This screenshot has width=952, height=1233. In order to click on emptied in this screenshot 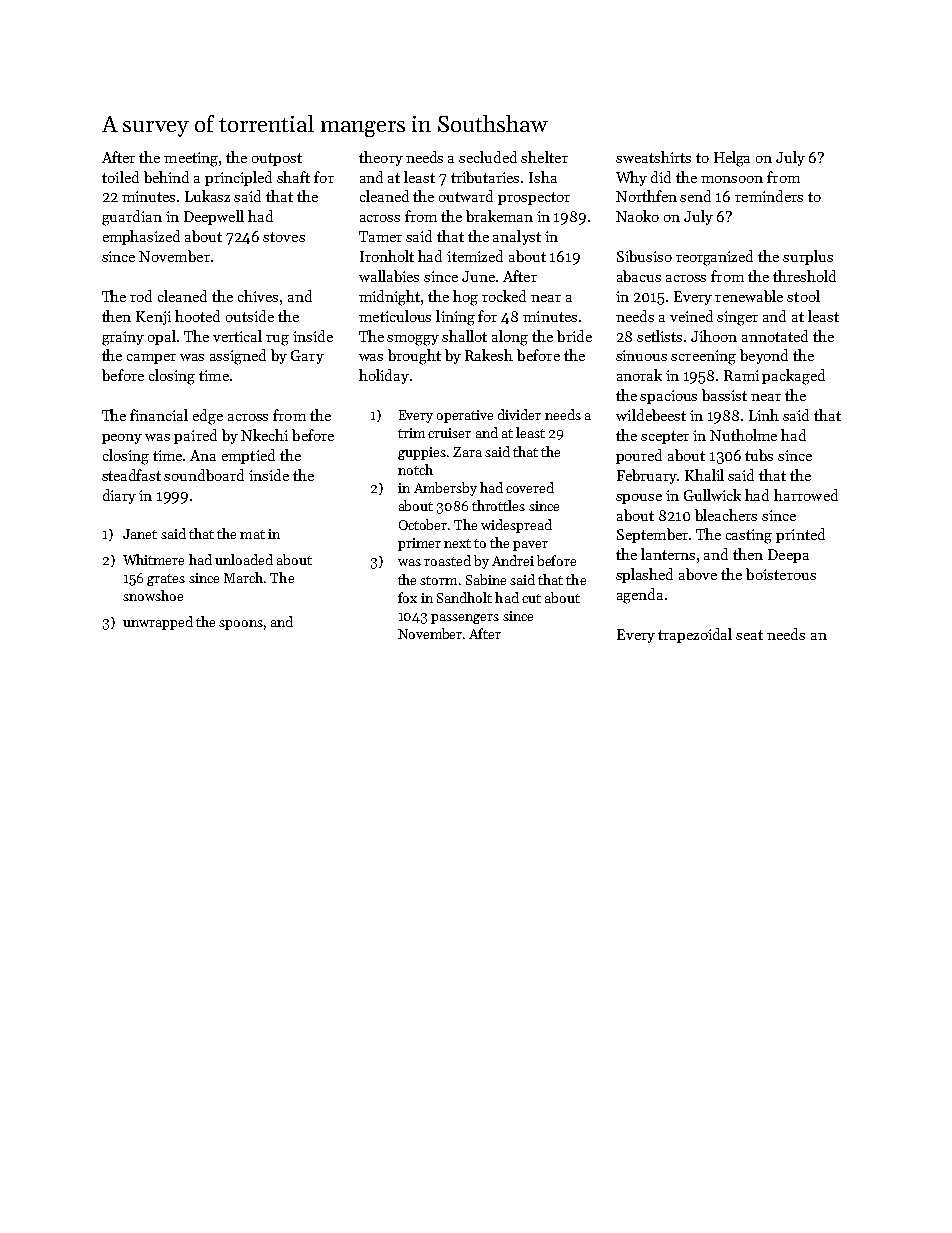, I will do `click(248, 456)`.
